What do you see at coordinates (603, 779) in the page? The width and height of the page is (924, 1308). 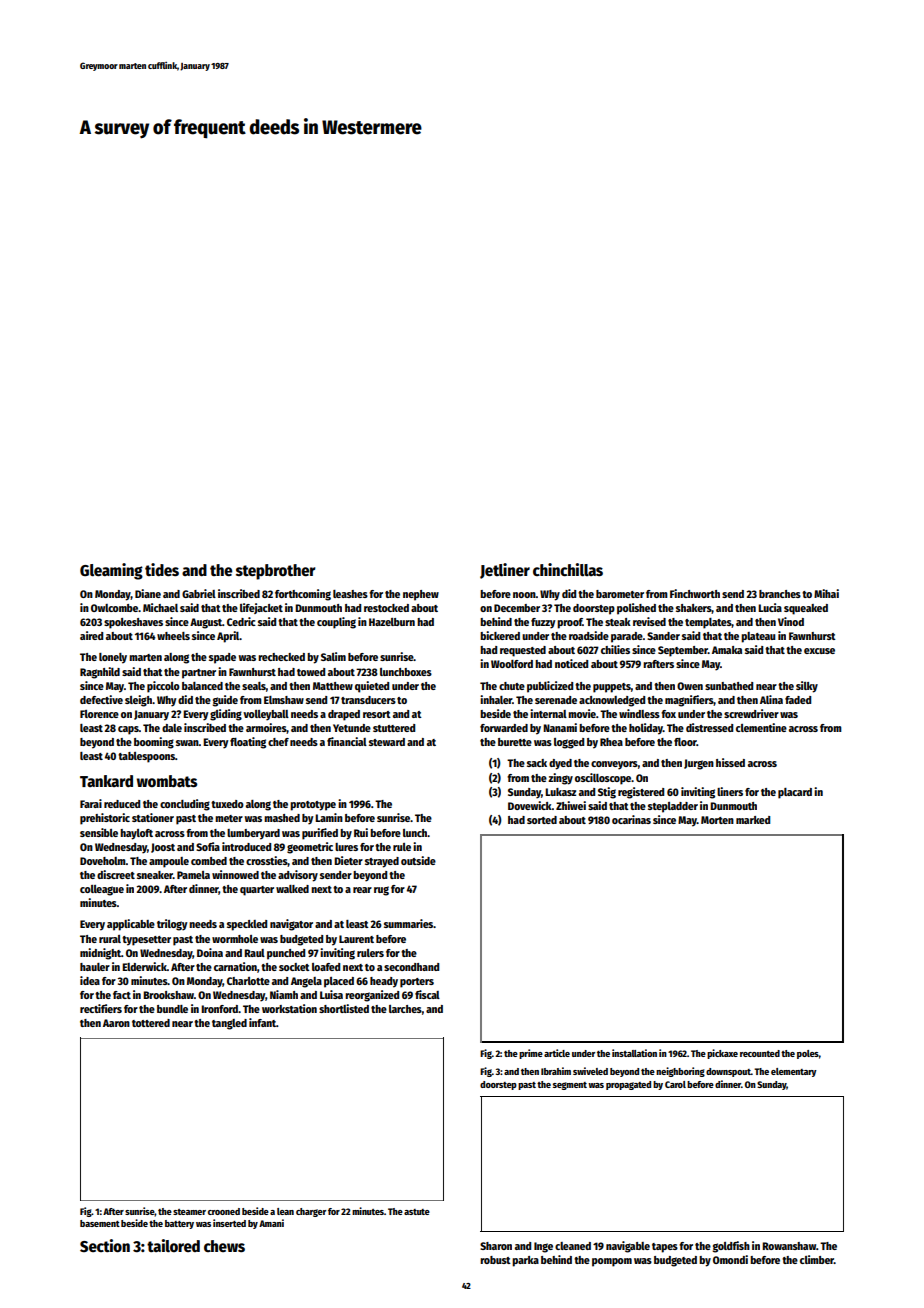 I see `oscilloscope` at bounding box center [603, 779].
